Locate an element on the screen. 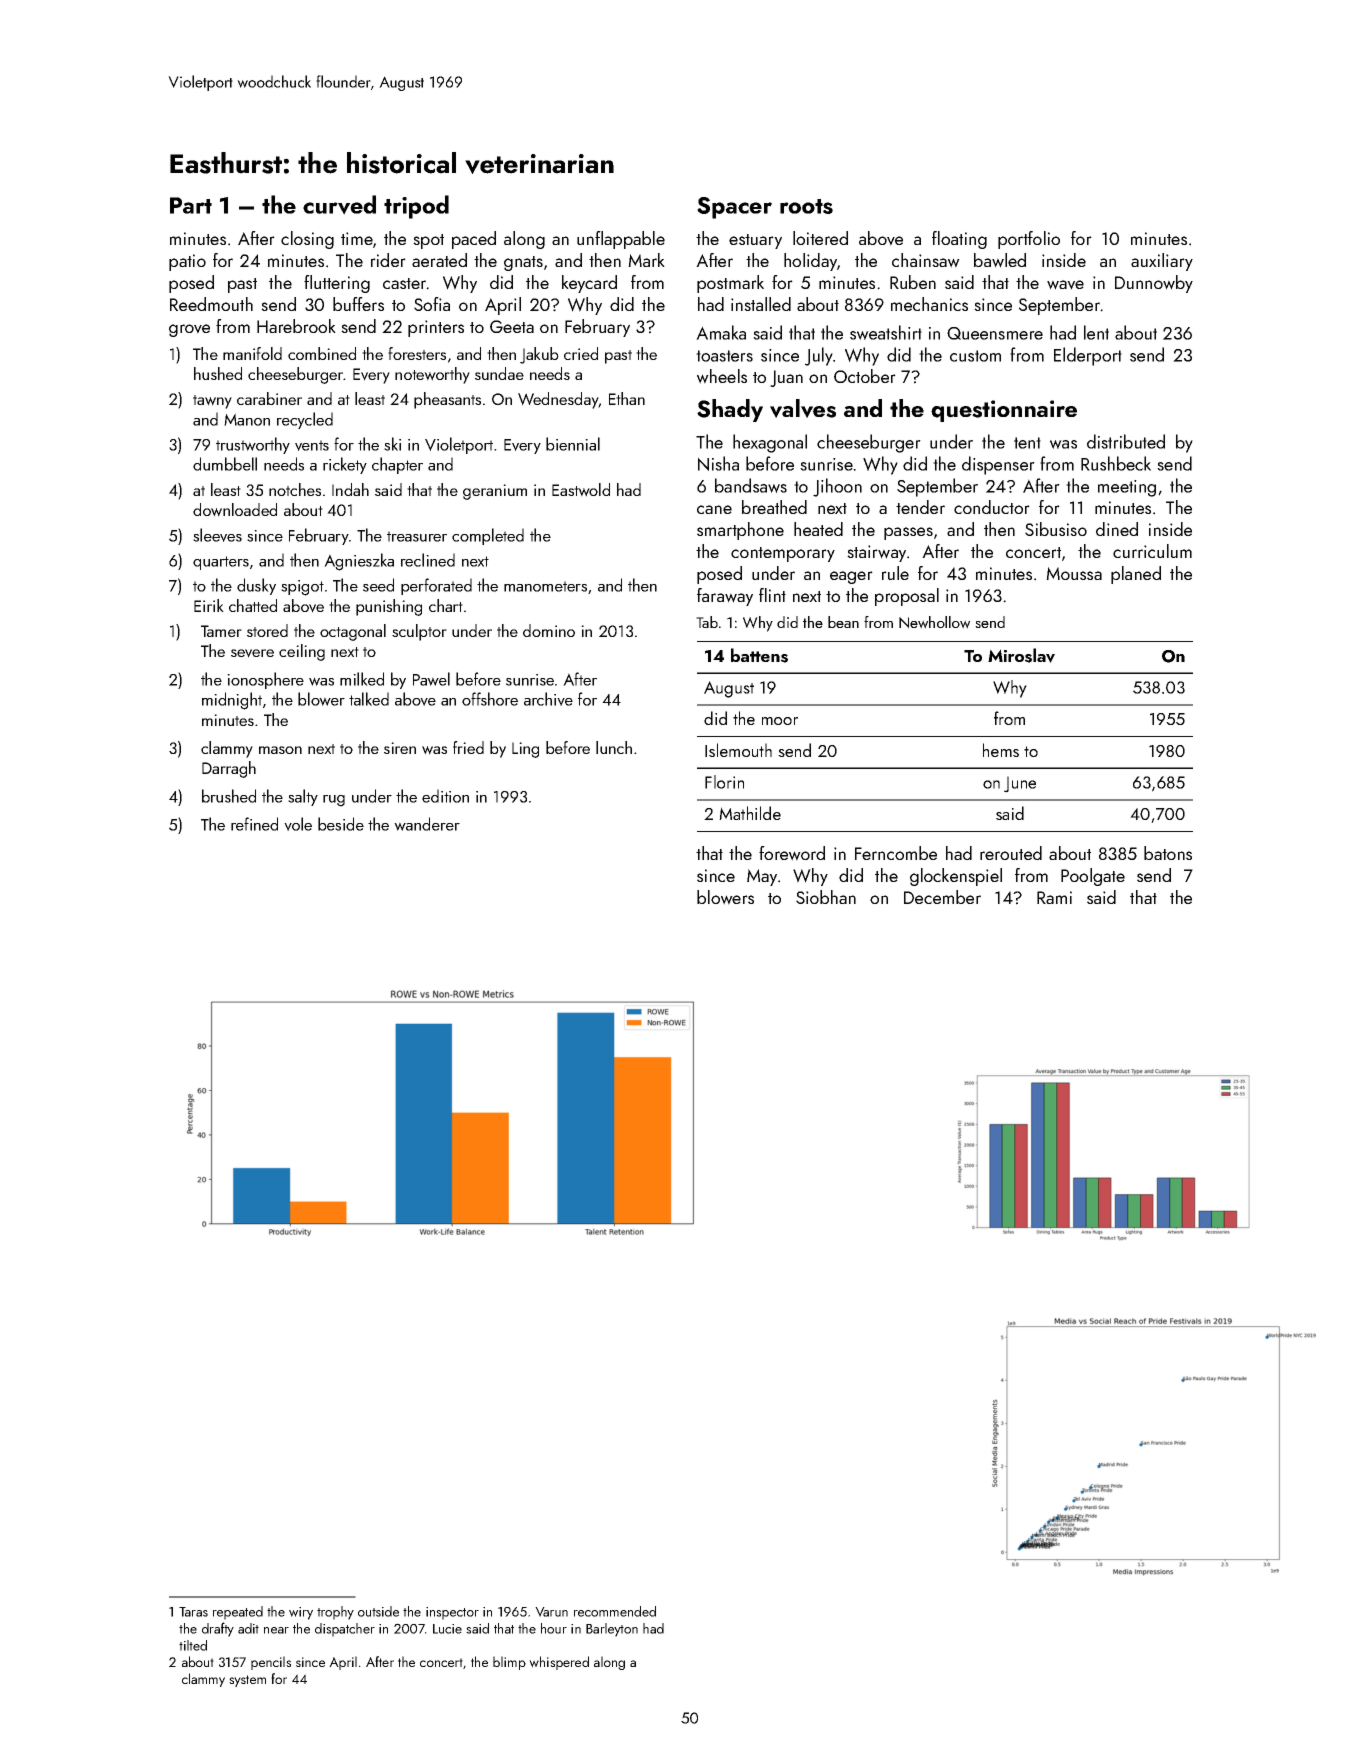  tilted is located at coordinates (193, 1645).
